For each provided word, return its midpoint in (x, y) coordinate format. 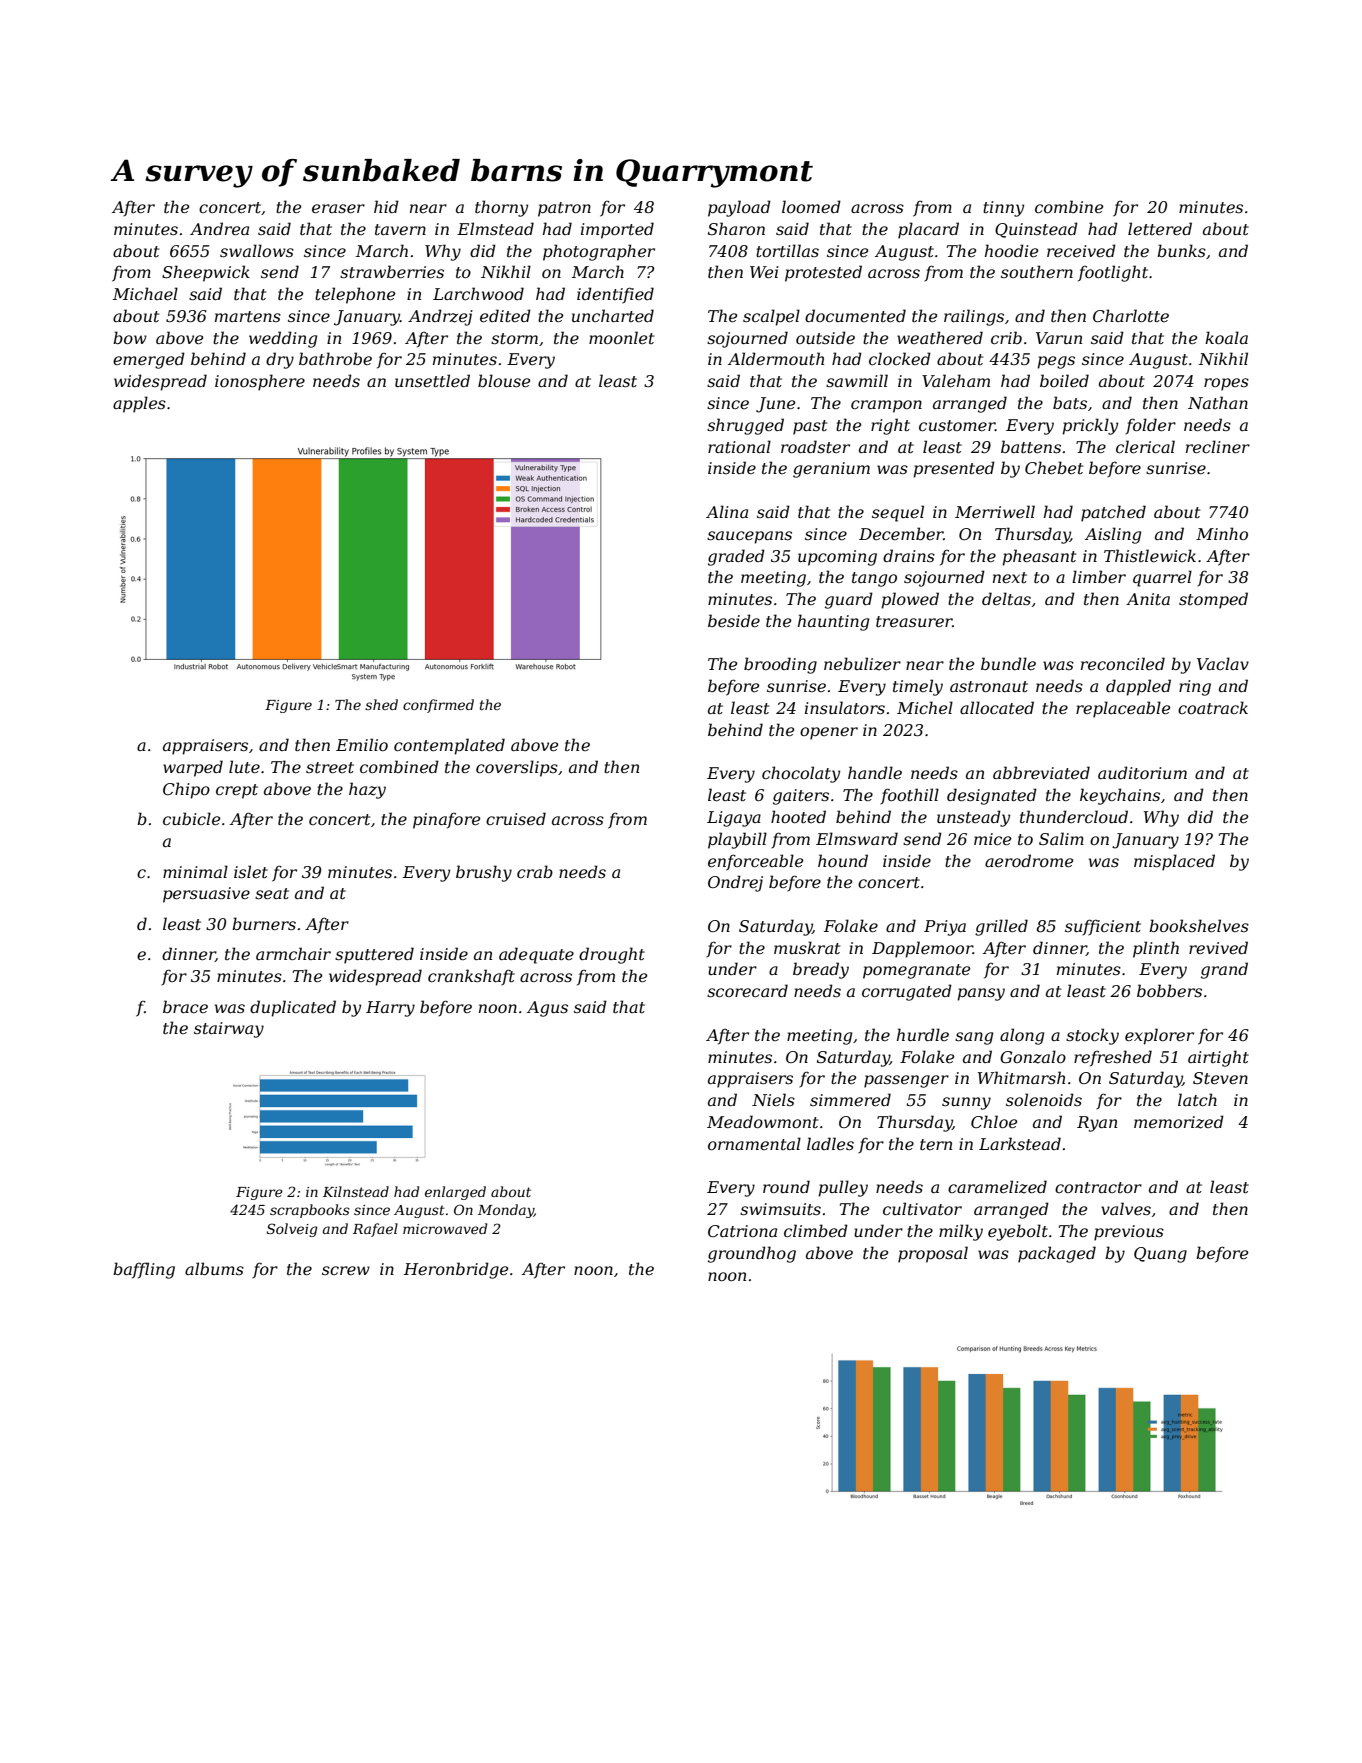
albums (214, 1268)
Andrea (219, 228)
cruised (516, 818)
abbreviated (1041, 772)
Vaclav (1223, 663)
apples (139, 404)
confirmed (438, 706)
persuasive (206, 895)
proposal (933, 1254)
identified (615, 295)
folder (1150, 426)
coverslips (517, 768)
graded (736, 557)
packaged (1057, 1254)
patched (1113, 513)
